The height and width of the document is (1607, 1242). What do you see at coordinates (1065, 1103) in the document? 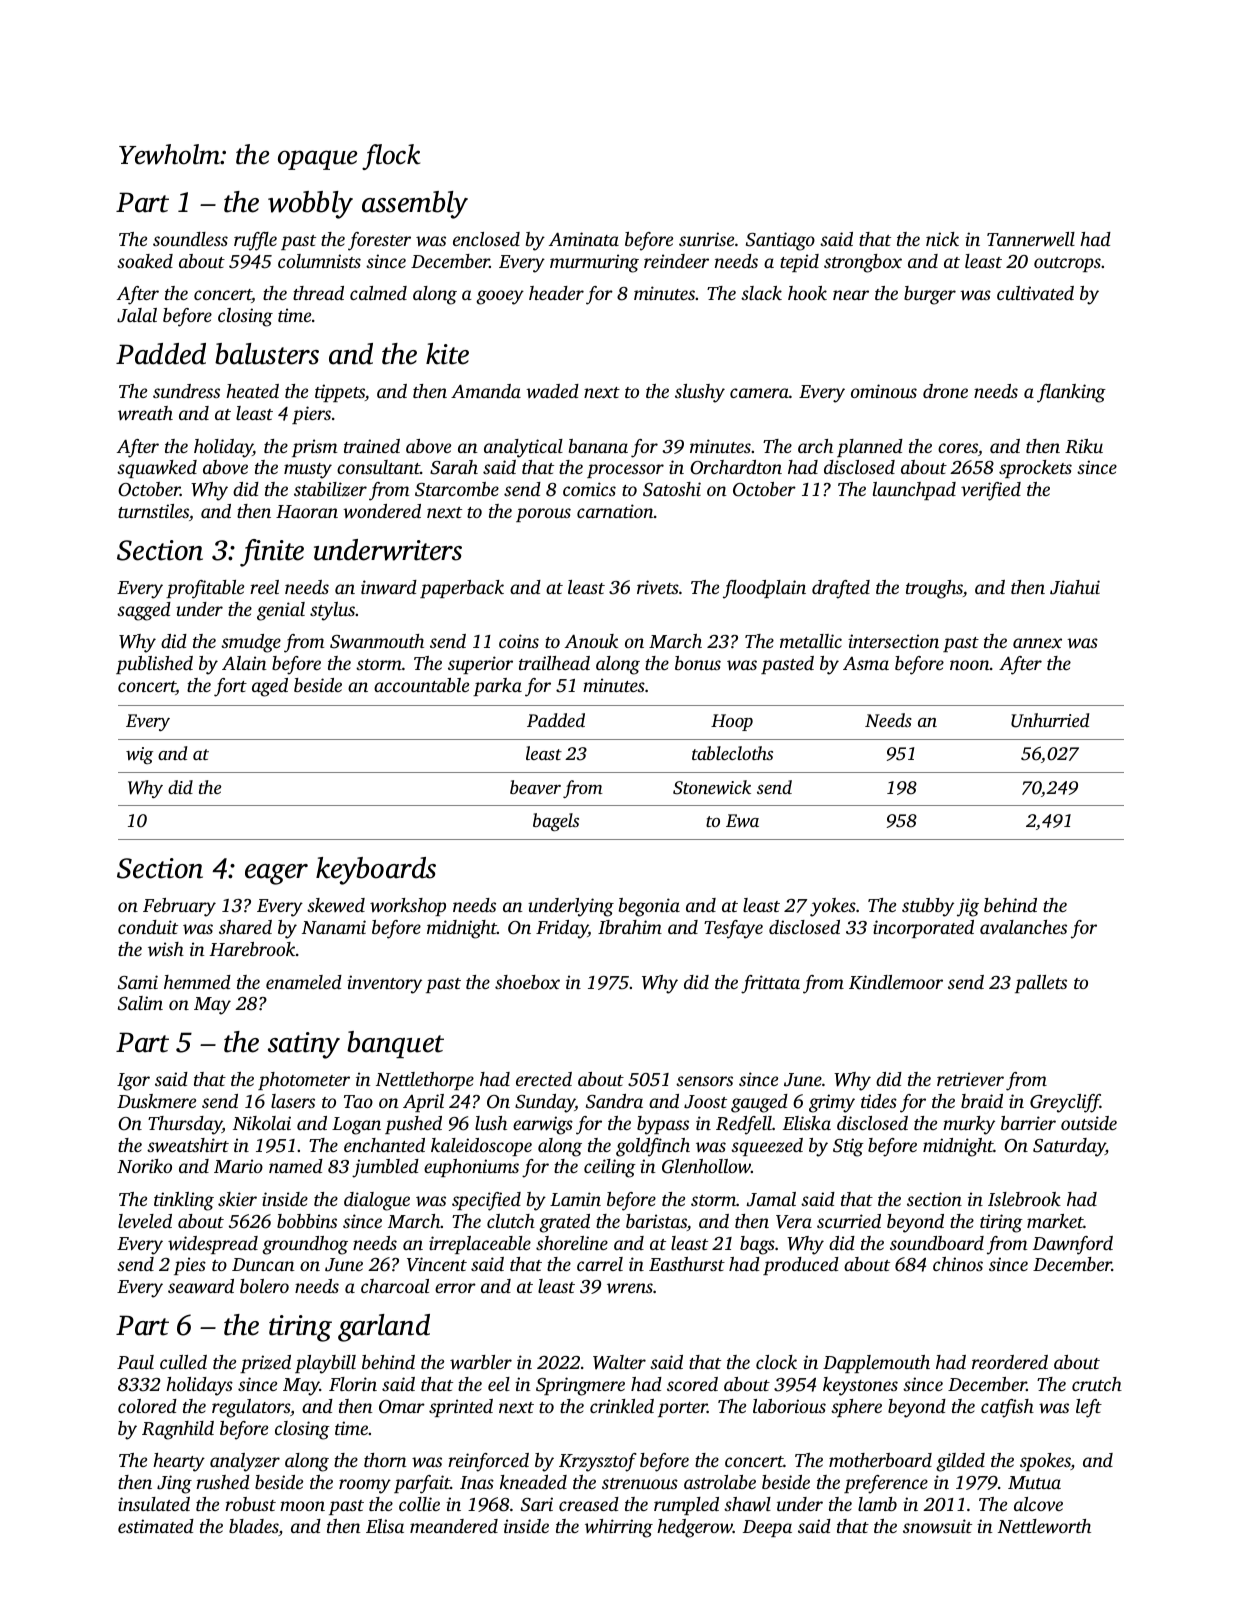
I see `Greycliff` at bounding box center [1065, 1103].
